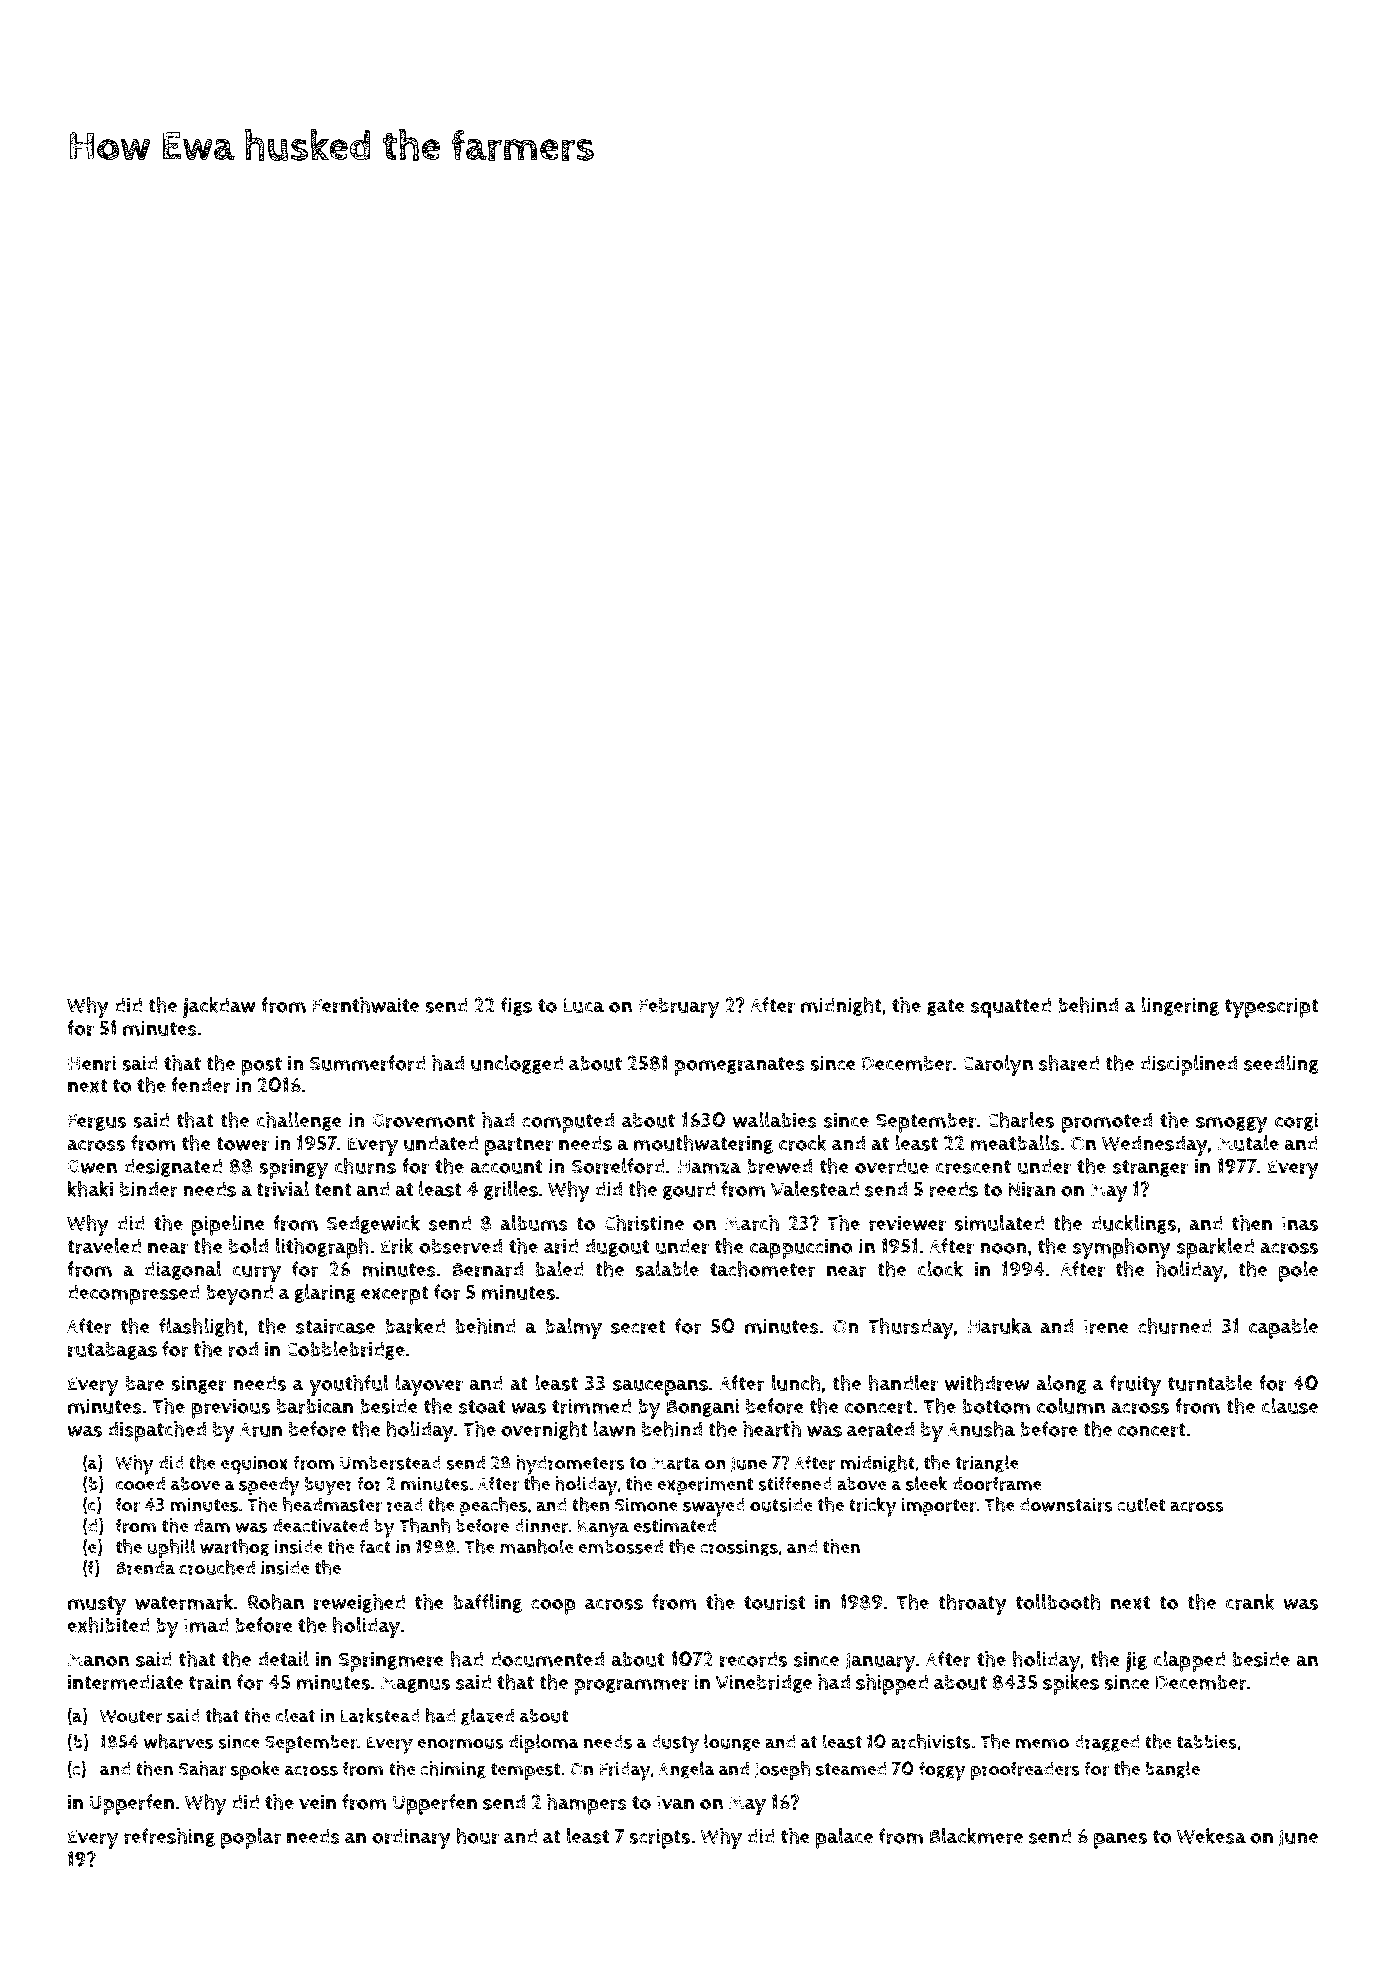  Describe the element at coordinates (541, 1526) in the document. I see `dinner` at that location.
